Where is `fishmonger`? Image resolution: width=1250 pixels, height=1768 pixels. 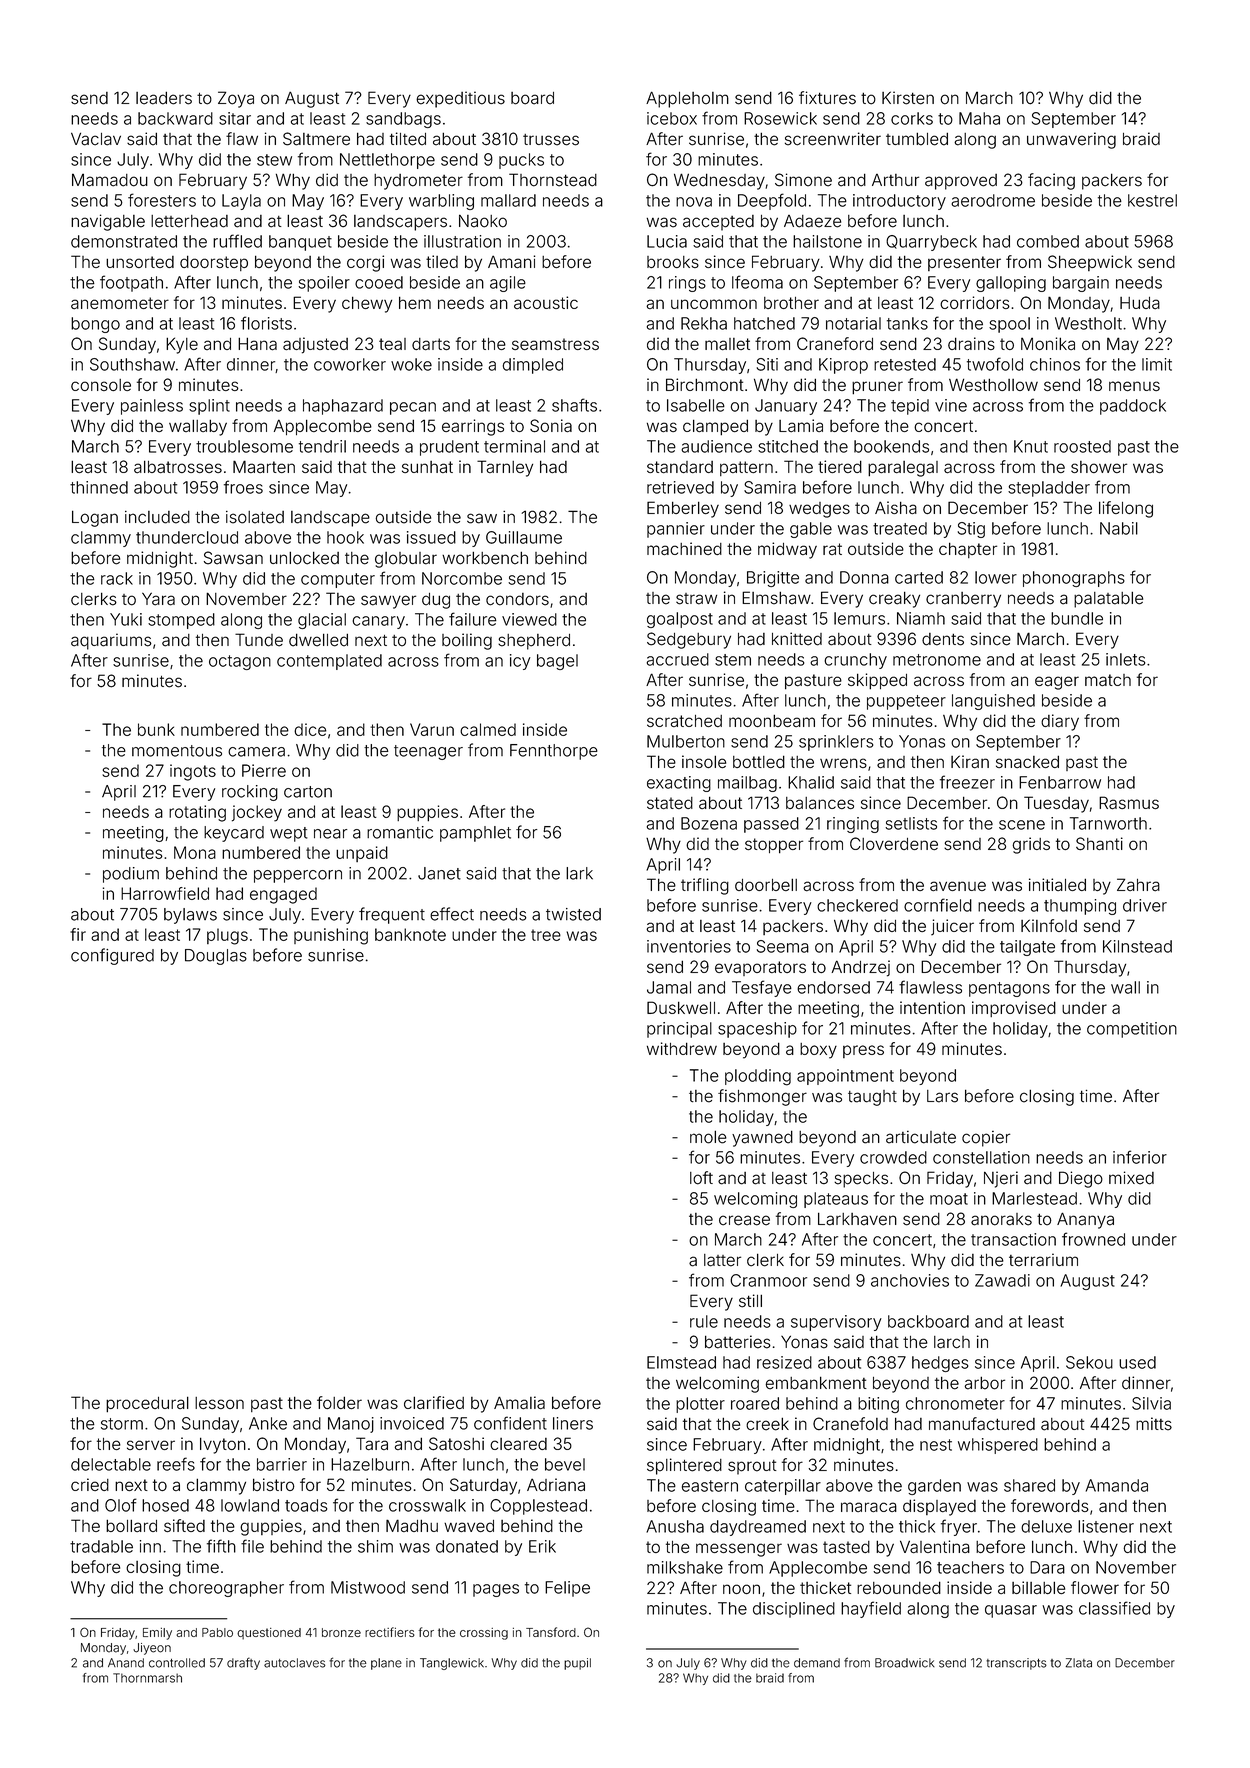 fishmonger is located at coordinates (762, 1097).
